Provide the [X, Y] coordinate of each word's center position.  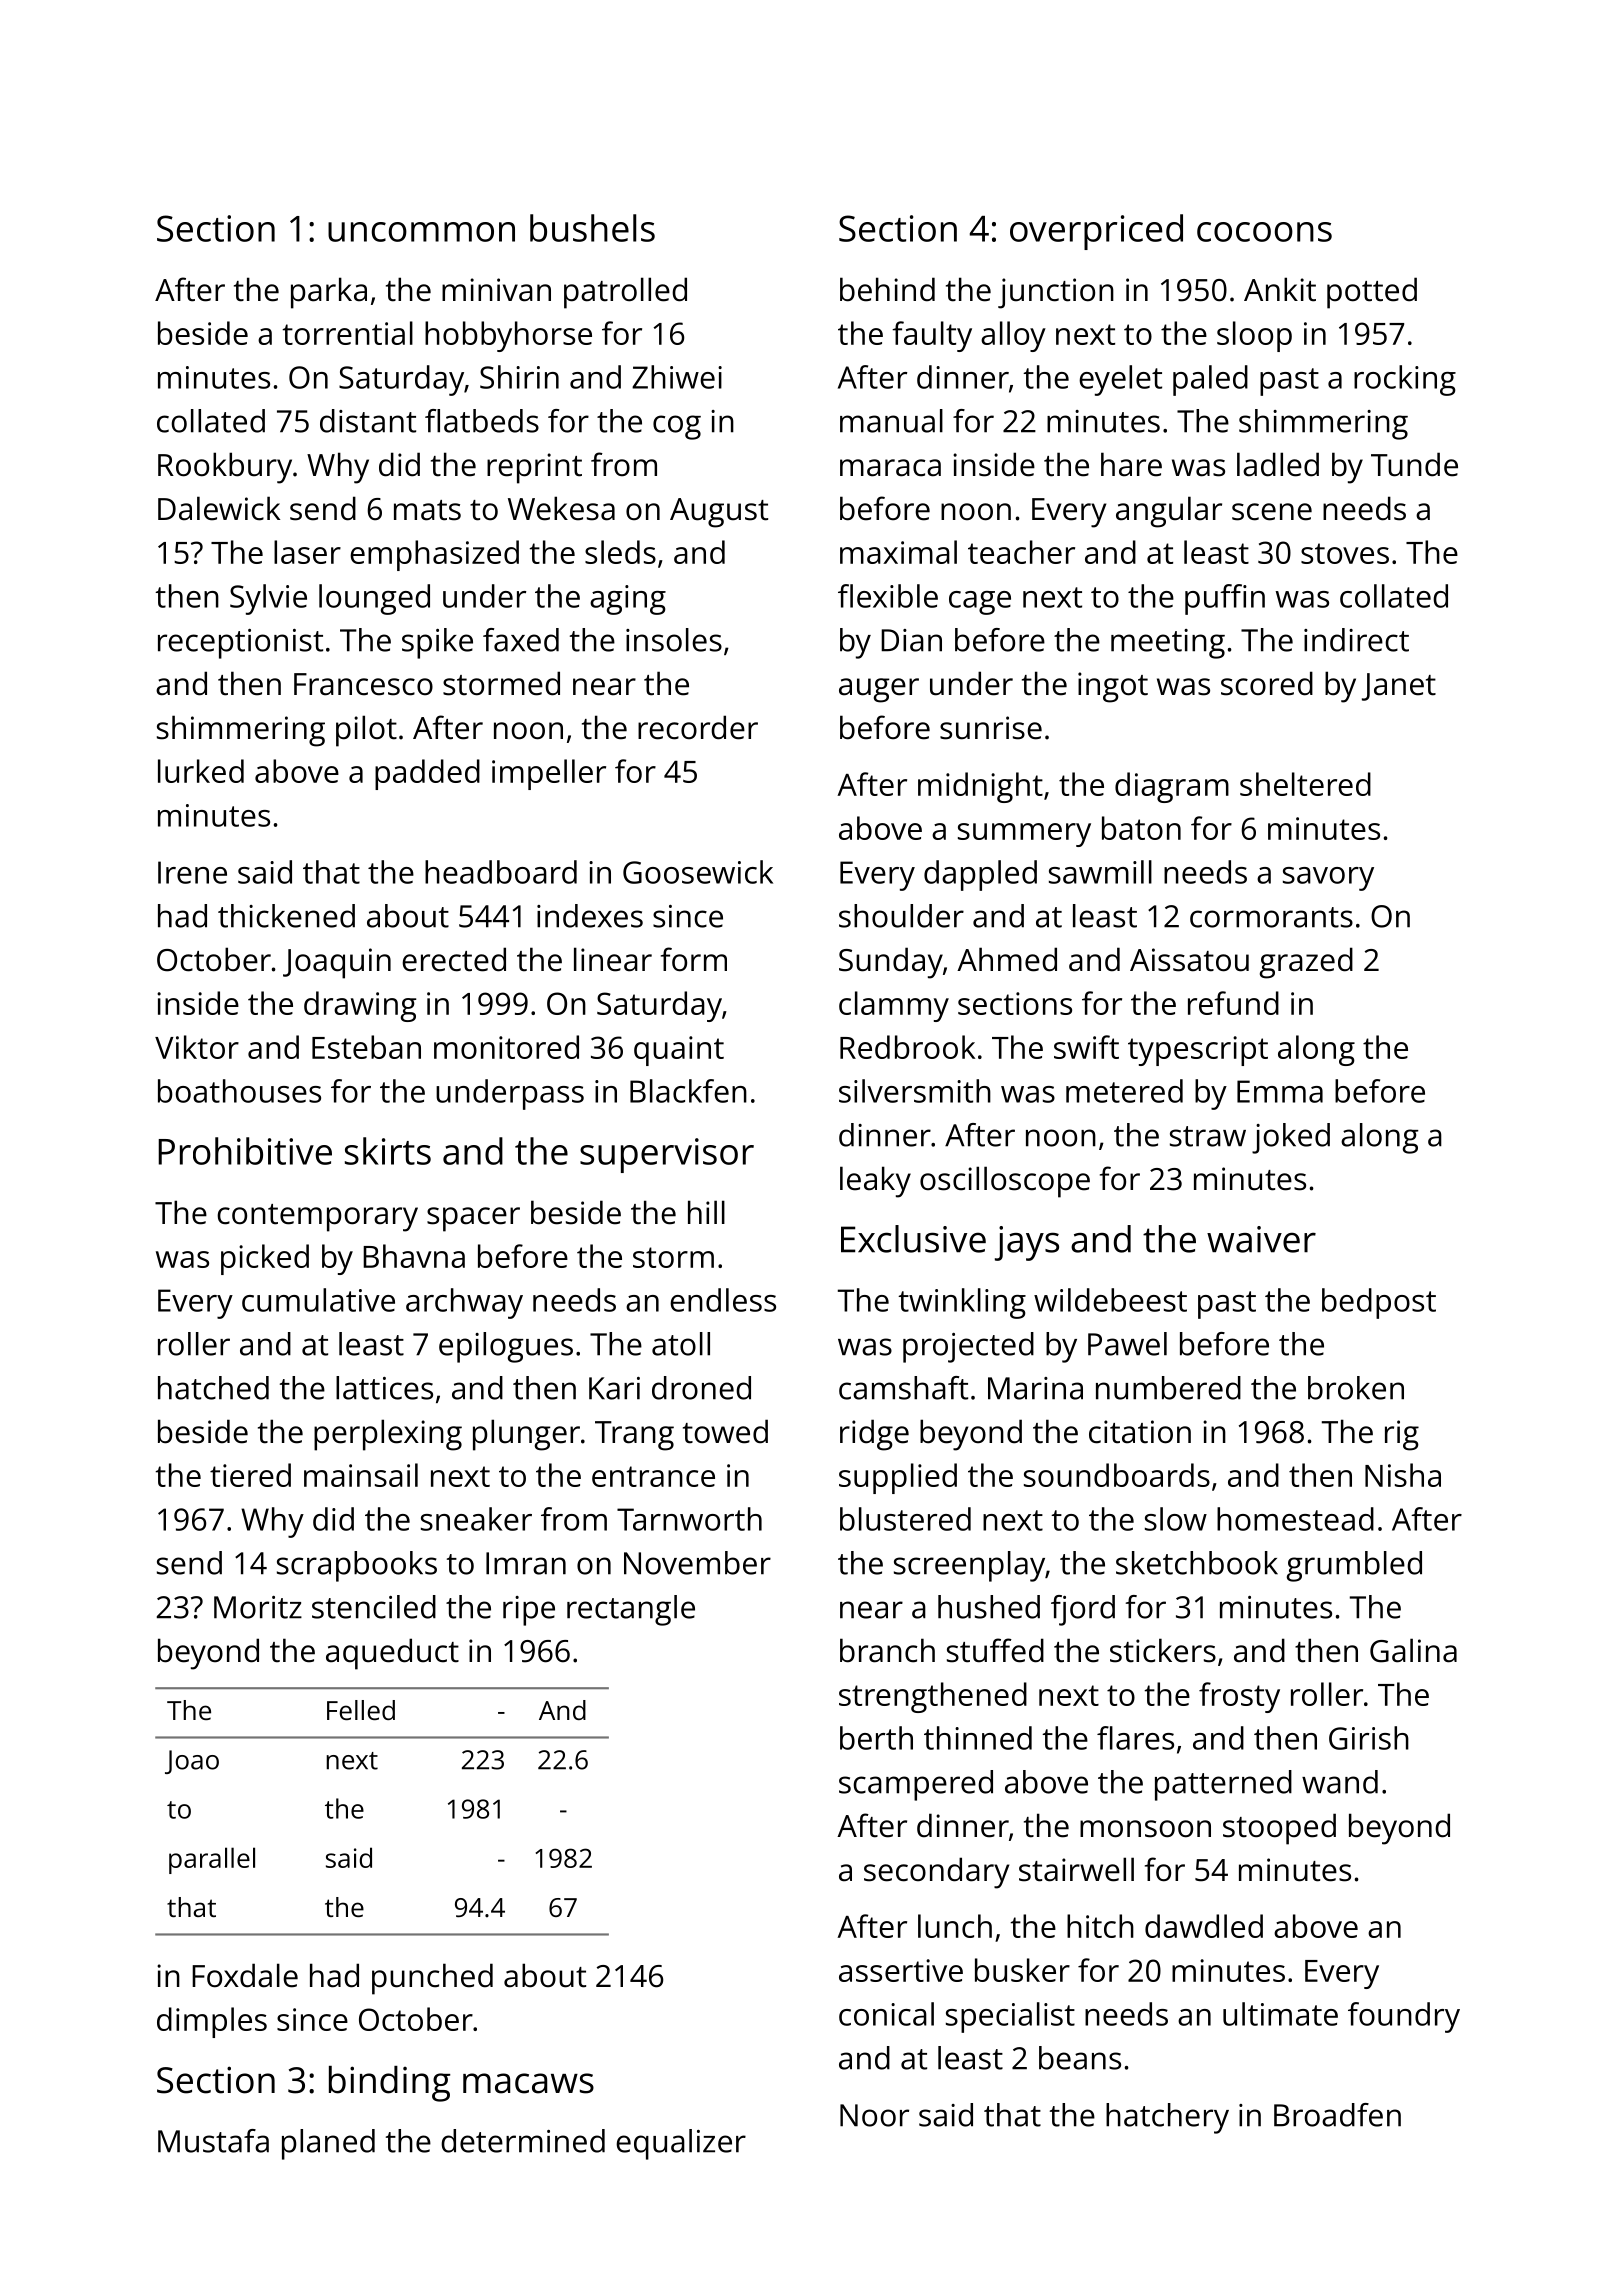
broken [1356, 1388]
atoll [681, 1344]
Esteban [366, 1047]
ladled [1278, 464]
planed [328, 2144]
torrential [347, 333]
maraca [890, 468]
